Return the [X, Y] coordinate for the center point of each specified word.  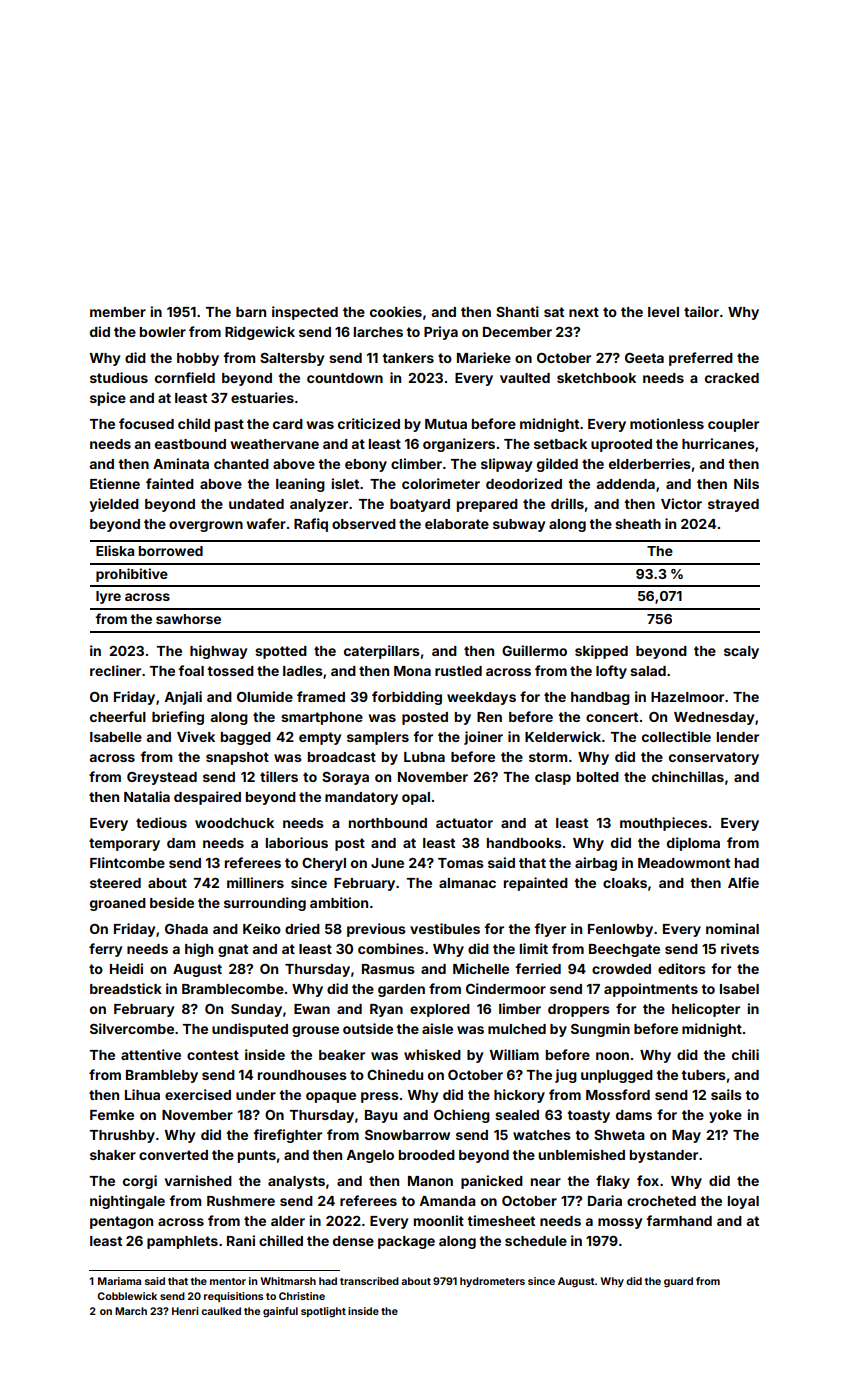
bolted [598, 777]
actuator [464, 823]
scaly [741, 652]
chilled [281, 1240]
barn [251, 312]
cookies [396, 311]
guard [678, 1282]
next [584, 312]
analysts [296, 1182]
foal [191, 670]
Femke [112, 1115]
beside [172, 902]
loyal [743, 1202]
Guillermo [534, 650]
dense [353, 1241]
